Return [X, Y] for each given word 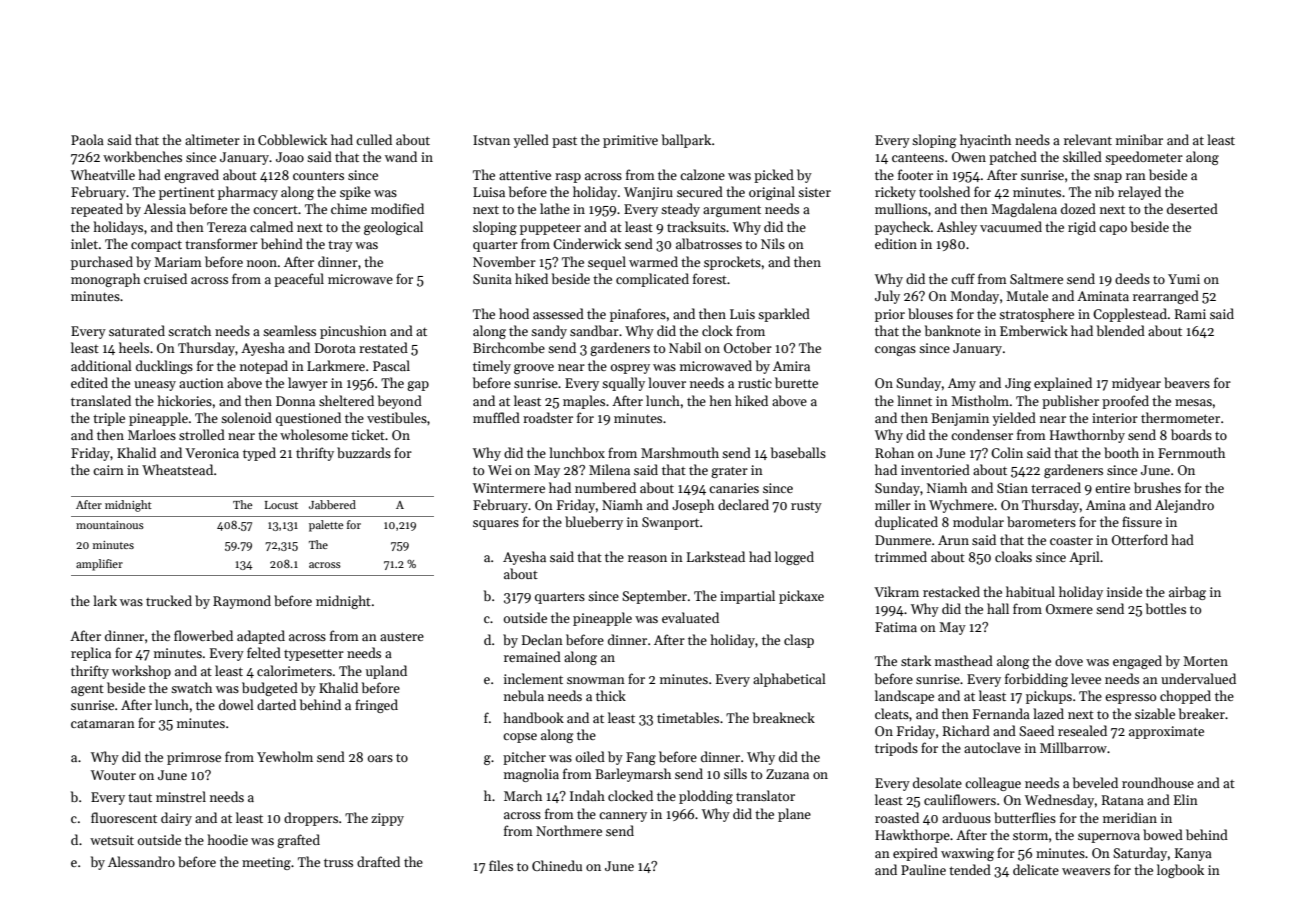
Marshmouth [680, 452]
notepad [264, 367]
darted [276, 704]
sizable [1155, 713]
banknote [953, 330]
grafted [298, 841]
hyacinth [985, 141]
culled [374, 139]
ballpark [686, 141]
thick [611, 695]
